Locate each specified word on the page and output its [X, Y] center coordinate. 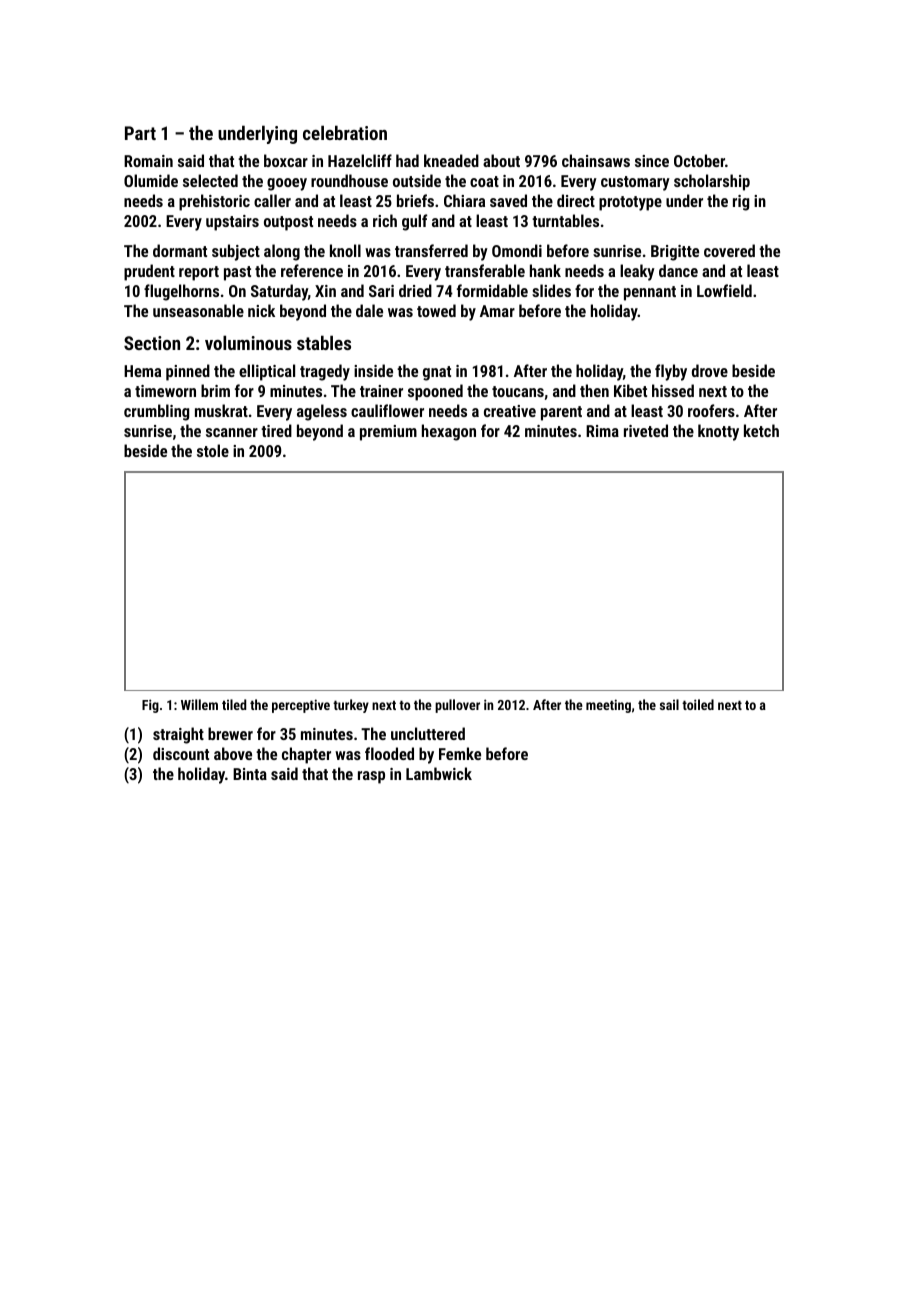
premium [388, 433]
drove [710, 370]
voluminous [248, 342]
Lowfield [724, 290]
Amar [497, 311]
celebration [345, 132]
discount [181, 753]
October [699, 160]
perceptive [301, 706]
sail [669, 704]
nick [261, 310]
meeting [608, 706]
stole [213, 450]
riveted [646, 430]
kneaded [451, 160]
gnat [437, 373]
